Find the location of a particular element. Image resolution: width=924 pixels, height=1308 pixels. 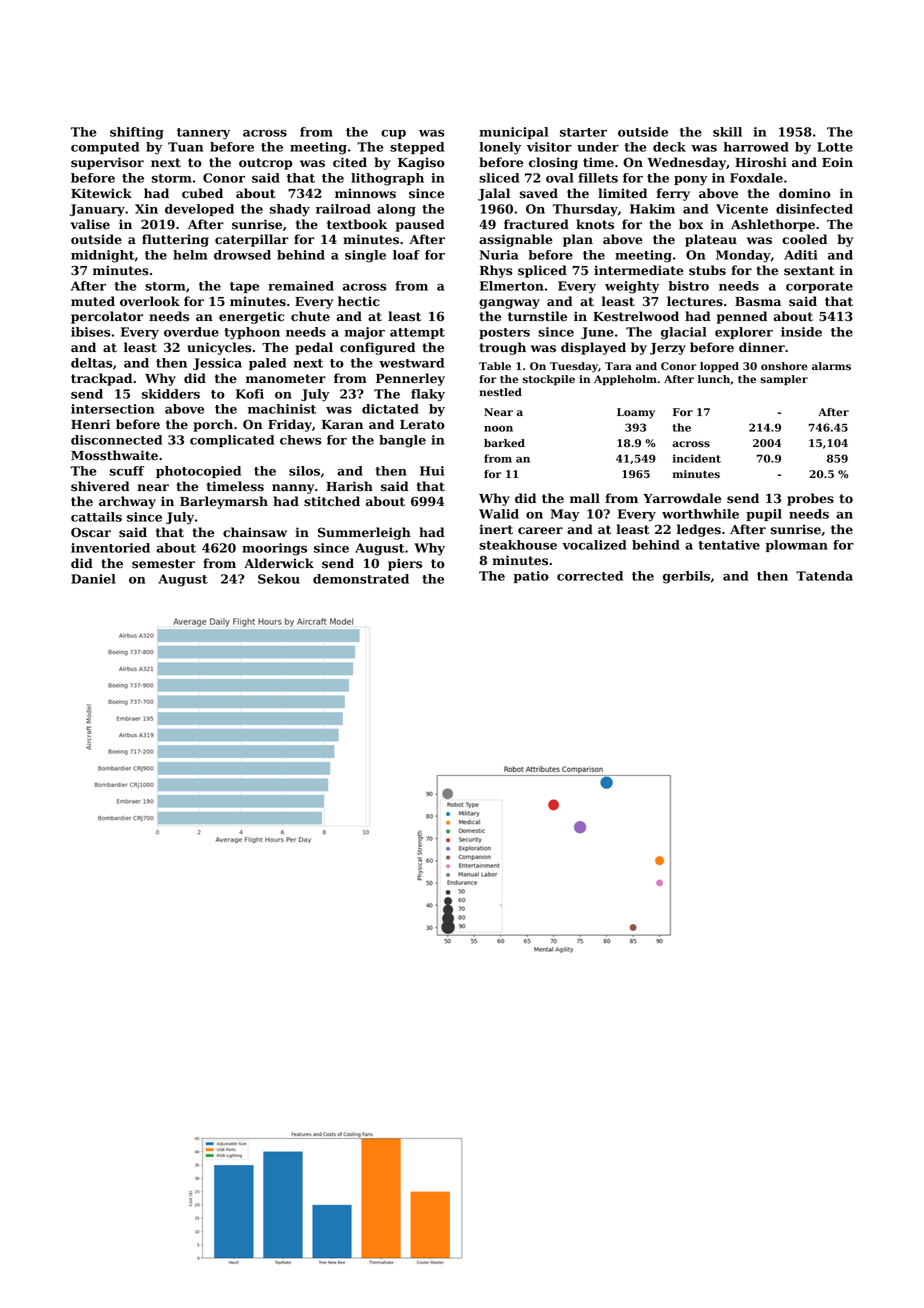

Aditi is located at coordinates (801, 255).
